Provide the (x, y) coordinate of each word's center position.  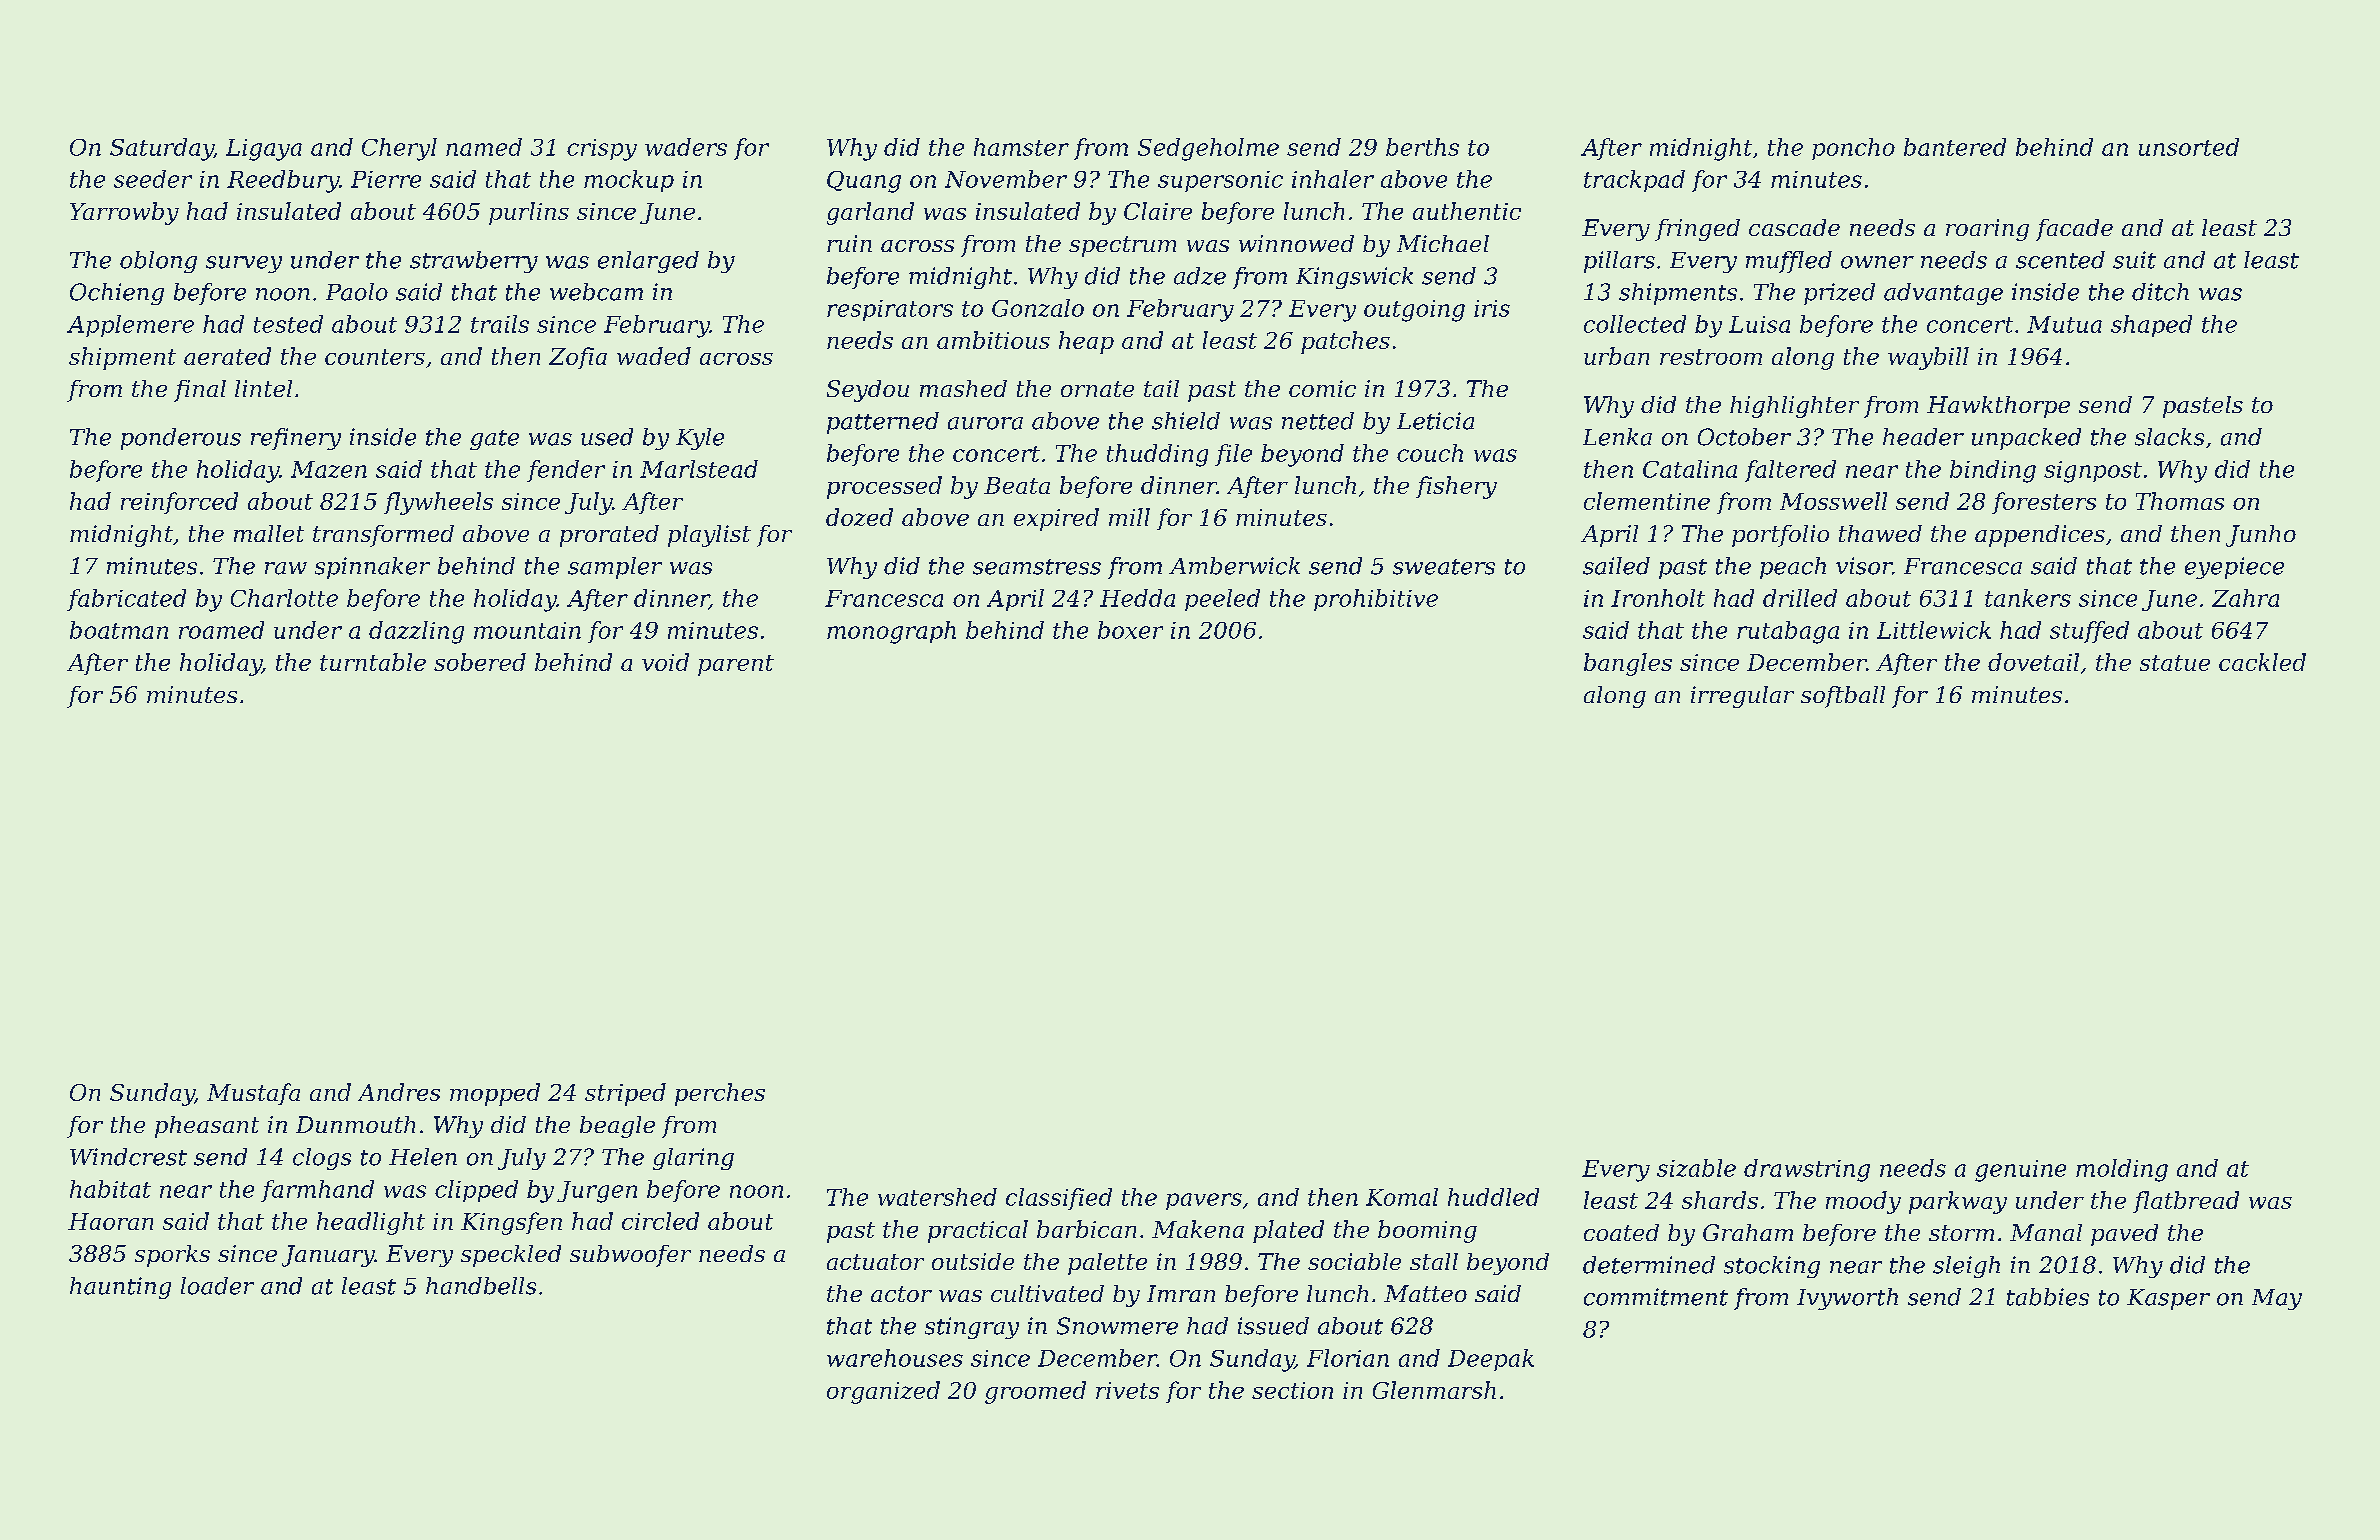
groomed (1035, 1392)
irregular (1742, 697)
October (1744, 437)
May (2277, 1299)
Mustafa (253, 1094)
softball (1843, 697)
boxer (1130, 630)
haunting (120, 1288)
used (607, 437)
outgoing (1414, 311)
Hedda (1137, 598)
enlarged (648, 262)
